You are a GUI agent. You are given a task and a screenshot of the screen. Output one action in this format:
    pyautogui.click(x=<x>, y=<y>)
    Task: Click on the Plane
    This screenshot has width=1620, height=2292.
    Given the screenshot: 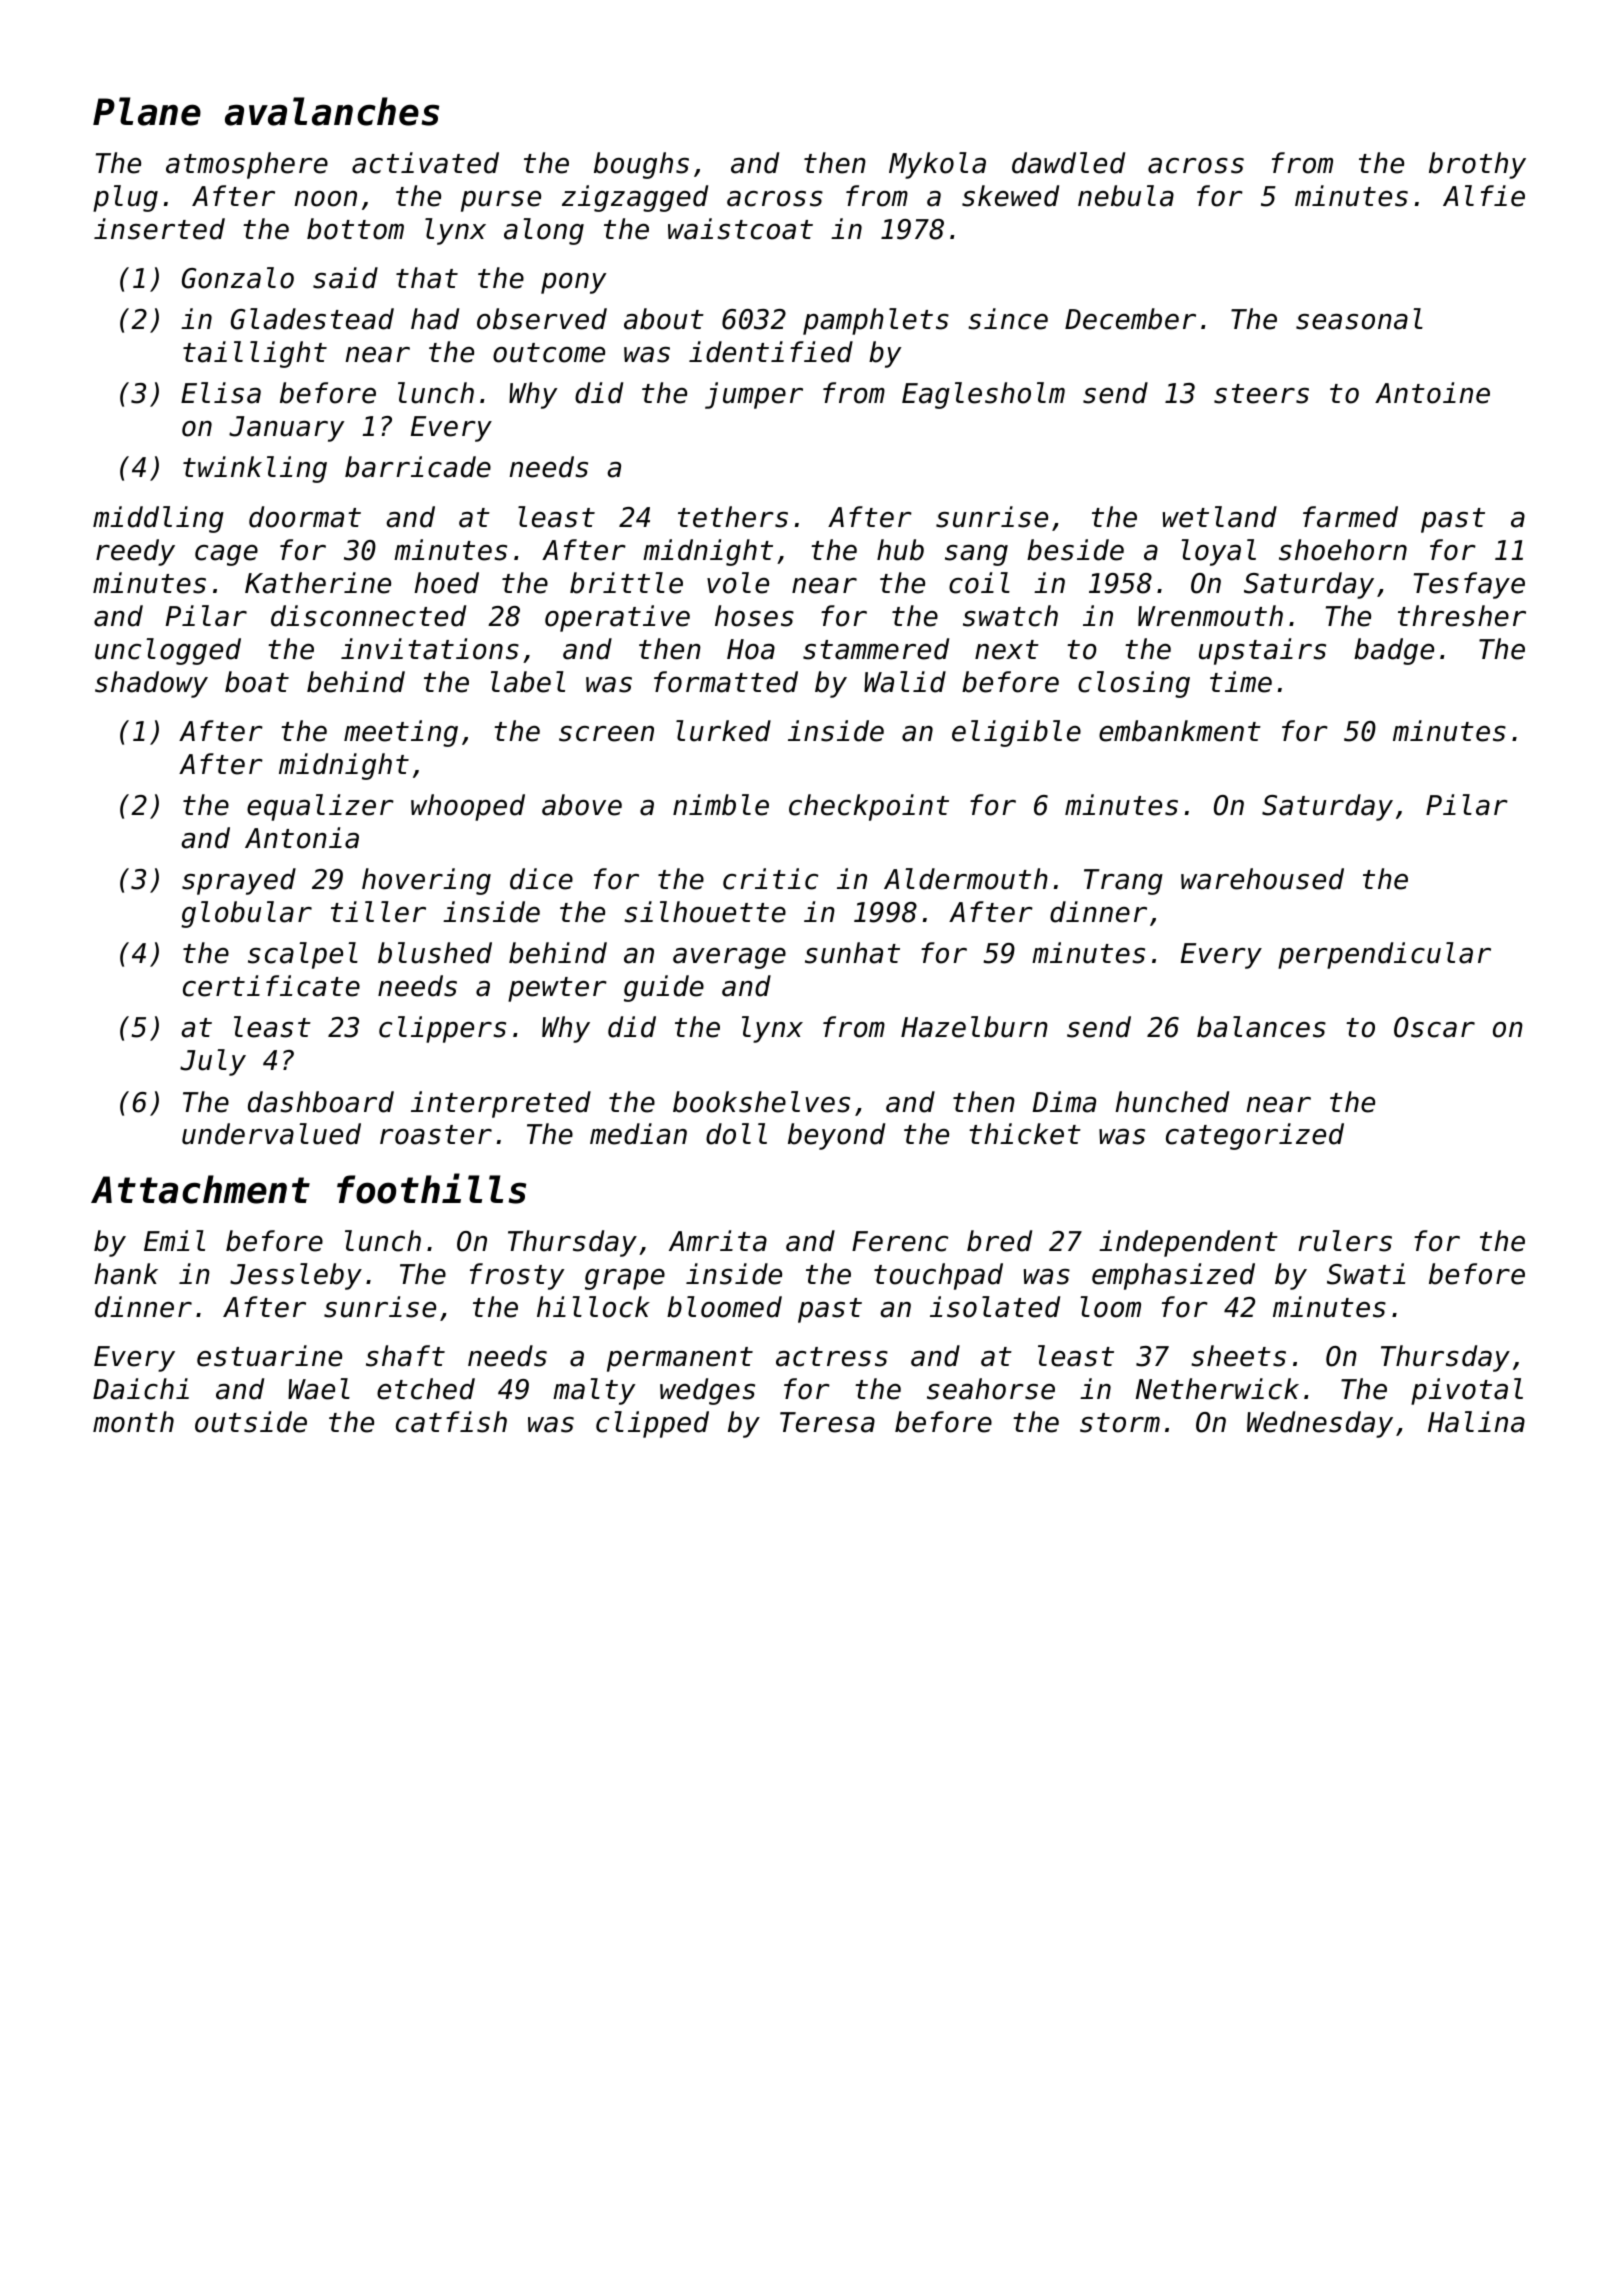 What is the action you would take?
    pyautogui.click(x=147, y=111)
